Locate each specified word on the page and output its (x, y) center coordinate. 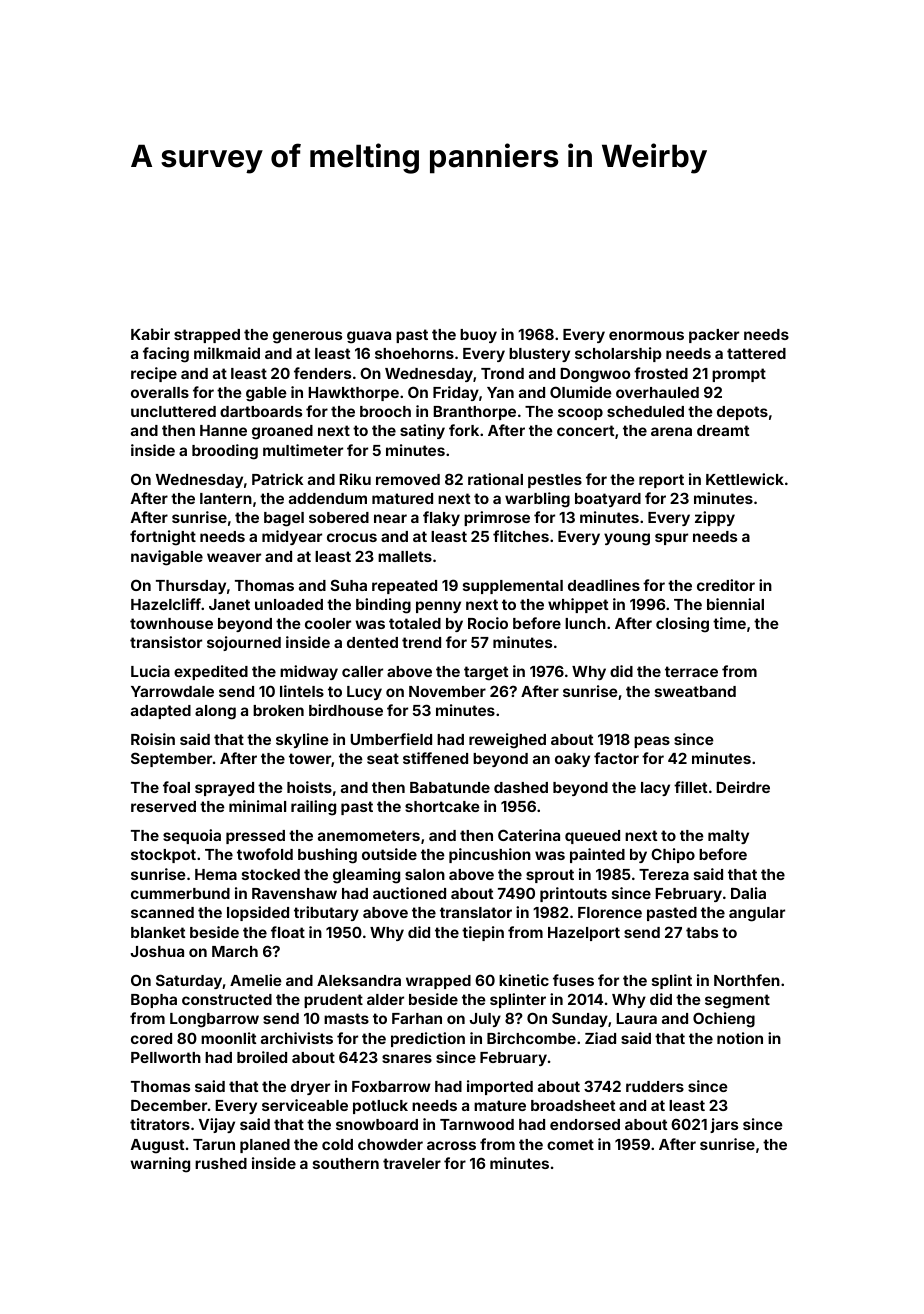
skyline (302, 740)
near (390, 518)
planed (265, 1146)
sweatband (695, 691)
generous (307, 337)
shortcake (442, 806)
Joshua (157, 951)
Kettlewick (745, 479)
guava (369, 337)
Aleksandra (359, 980)
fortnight (163, 538)
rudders (655, 1086)
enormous (646, 335)
